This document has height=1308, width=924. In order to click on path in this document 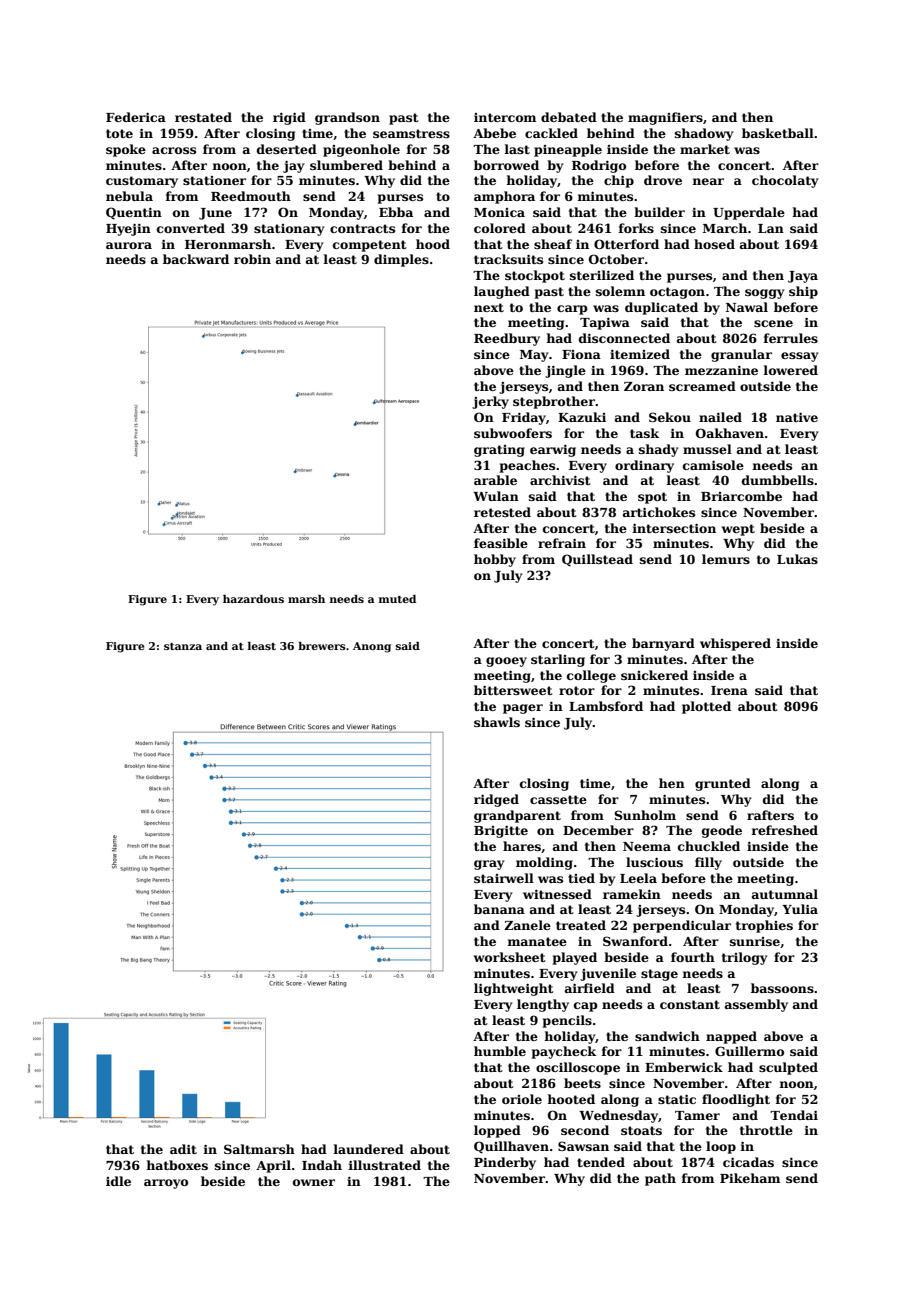, I will do `click(660, 1179)`.
